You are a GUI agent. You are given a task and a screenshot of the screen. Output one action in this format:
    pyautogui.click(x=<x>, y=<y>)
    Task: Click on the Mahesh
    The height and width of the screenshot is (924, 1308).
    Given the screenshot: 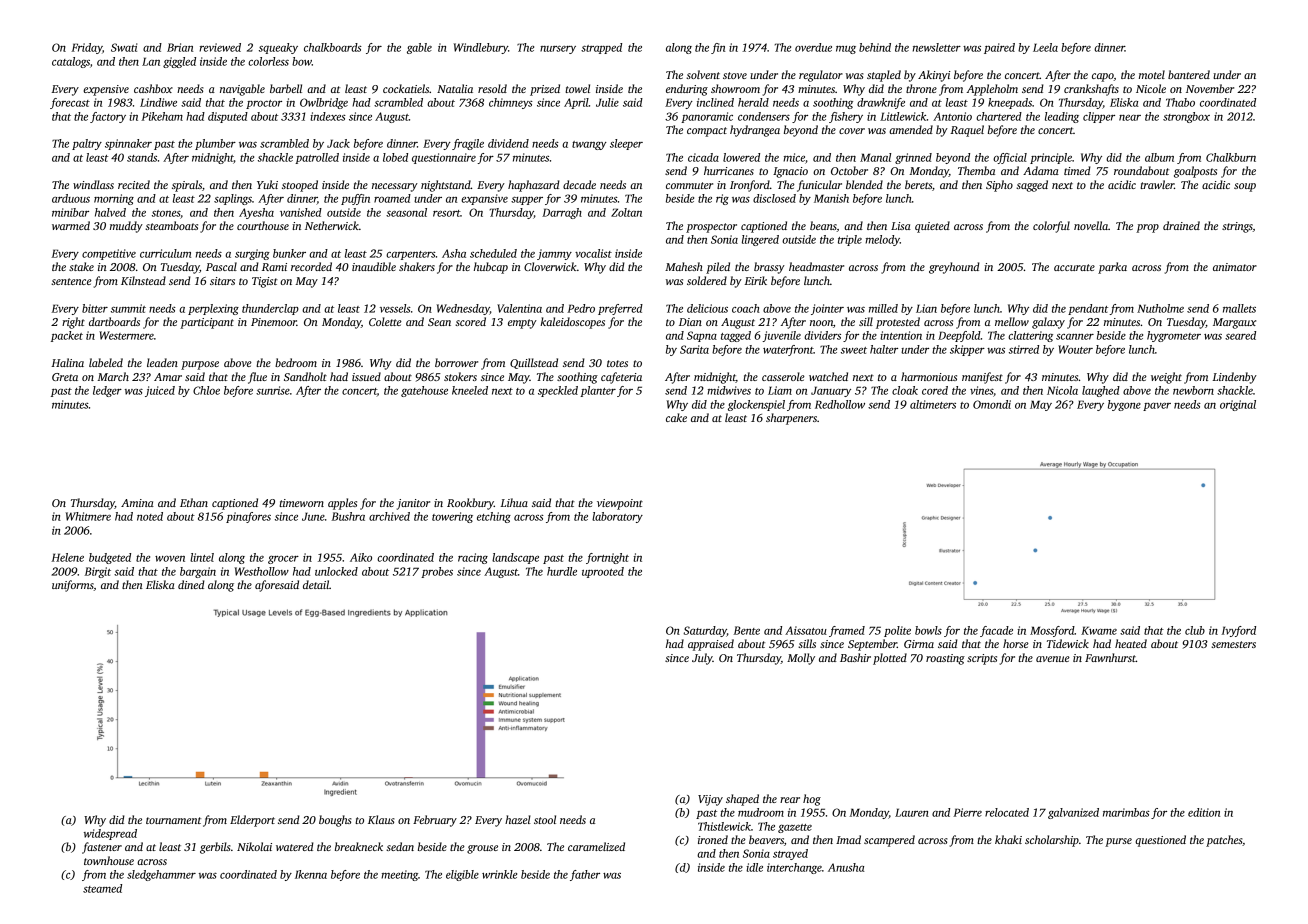 What is the action you would take?
    pyautogui.click(x=684, y=266)
